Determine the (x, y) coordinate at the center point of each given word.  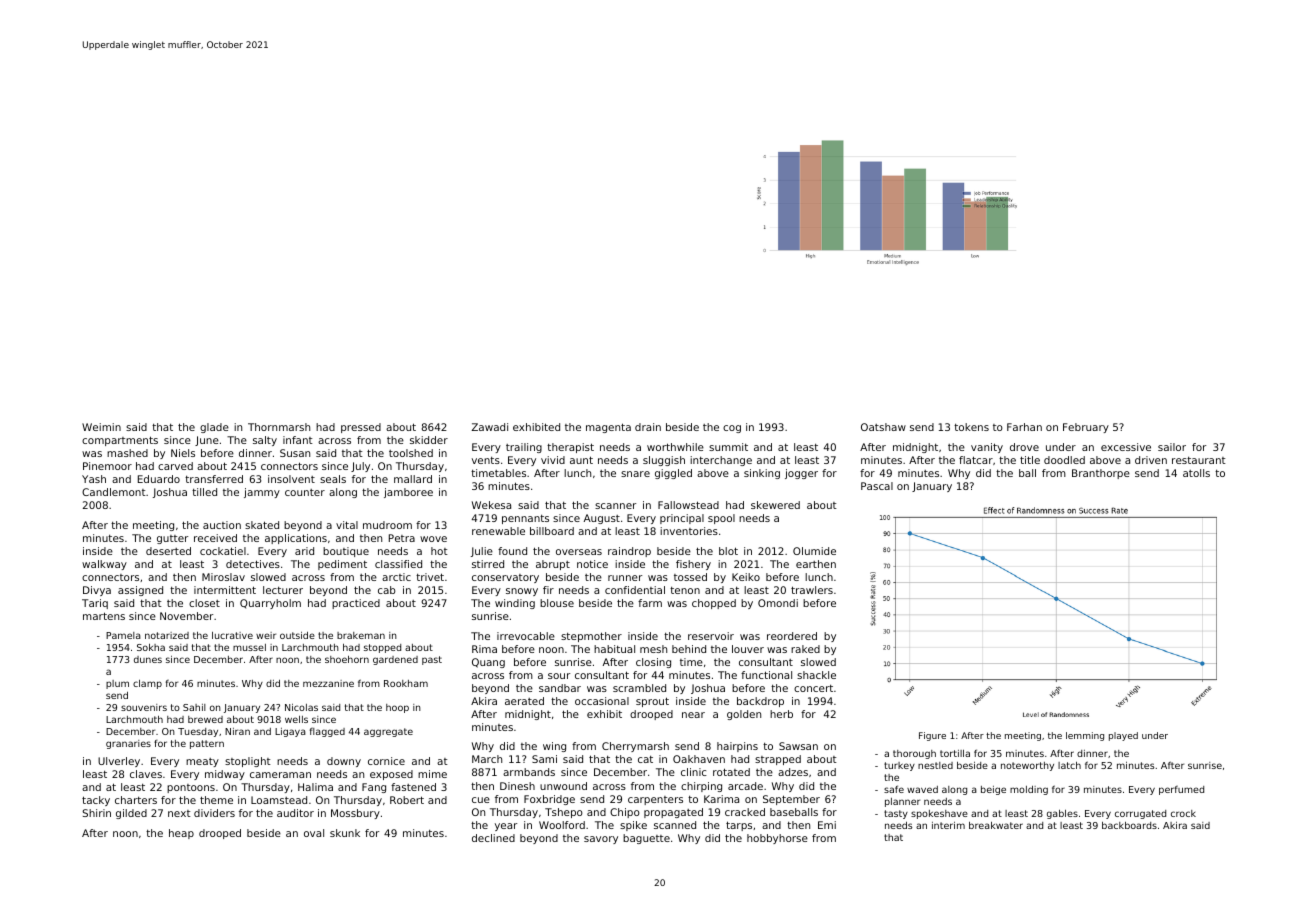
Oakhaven (699, 759)
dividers (214, 813)
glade (214, 428)
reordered (792, 636)
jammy (262, 493)
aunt (581, 460)
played (1123, 736)
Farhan (1024, 427)
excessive (1126, 447)
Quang (488, 663)
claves (146, 774)
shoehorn (347, 659)
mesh (653, 649)
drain (648, 427)
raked (805, 649)
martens (104, 616)
